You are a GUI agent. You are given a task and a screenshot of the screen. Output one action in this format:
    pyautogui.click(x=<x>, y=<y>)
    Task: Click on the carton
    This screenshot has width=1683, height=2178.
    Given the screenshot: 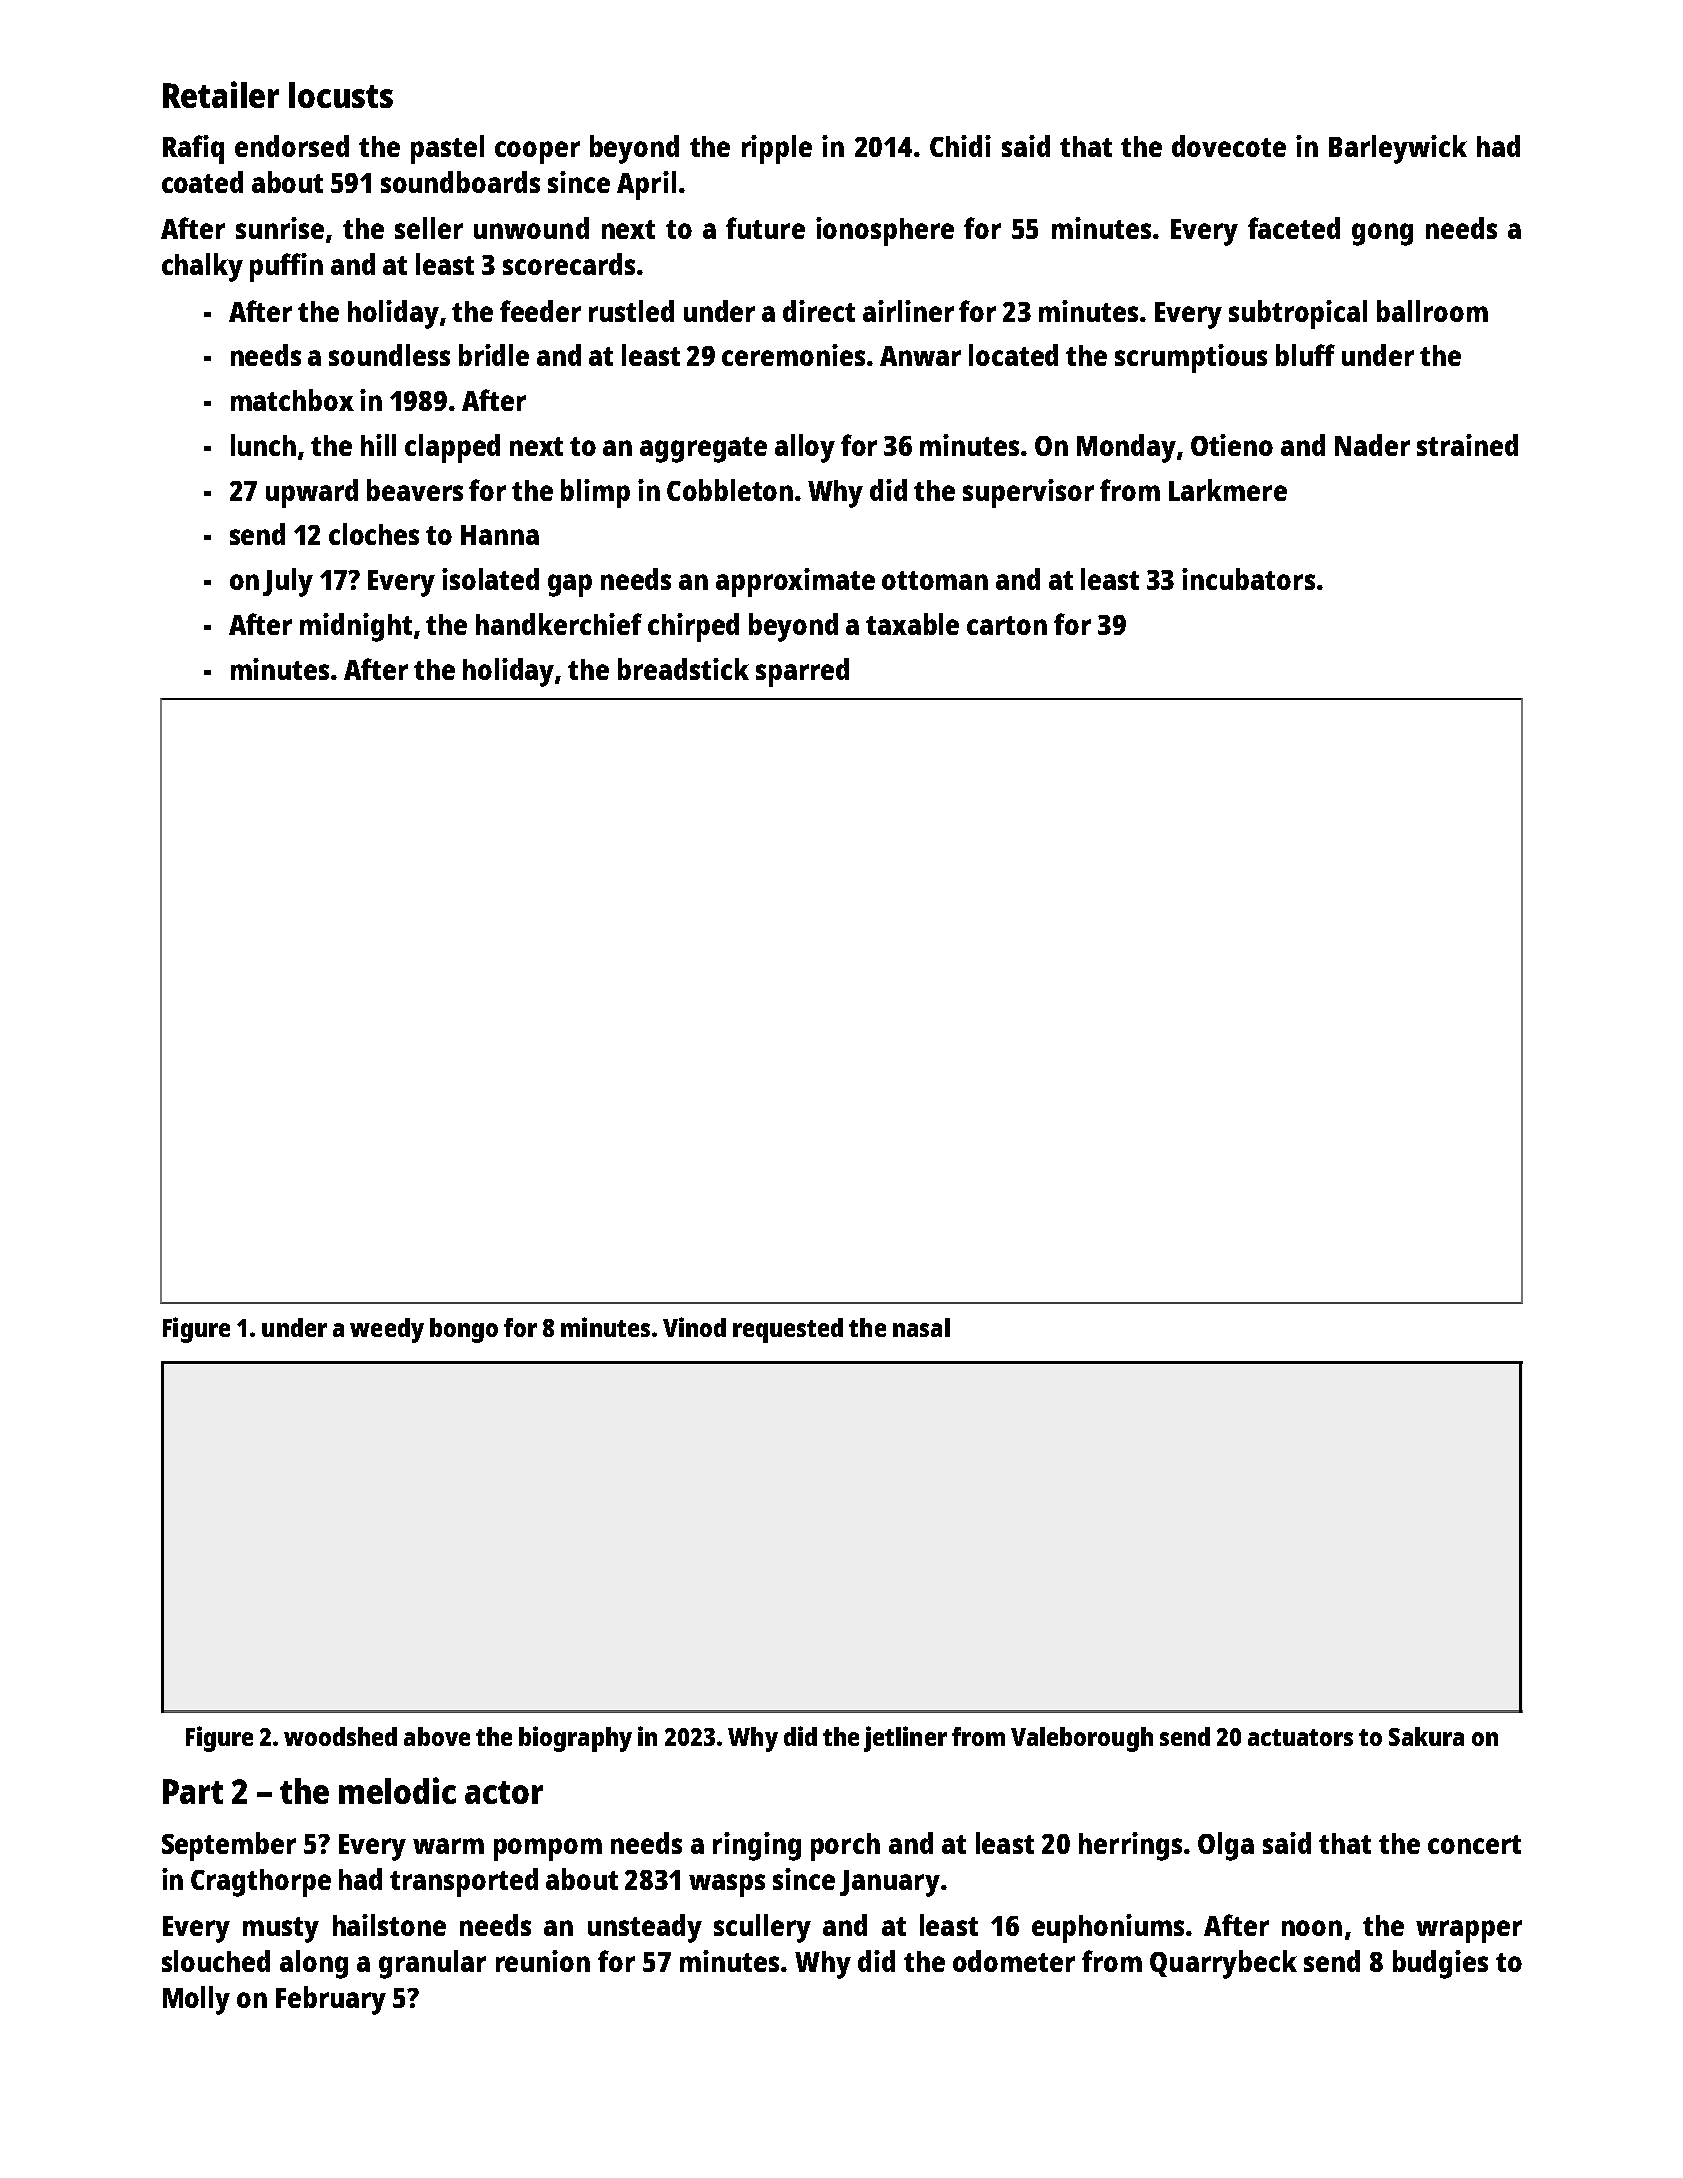 What is the action you would take?
    pyautogui.click(x=1007, y=625)
